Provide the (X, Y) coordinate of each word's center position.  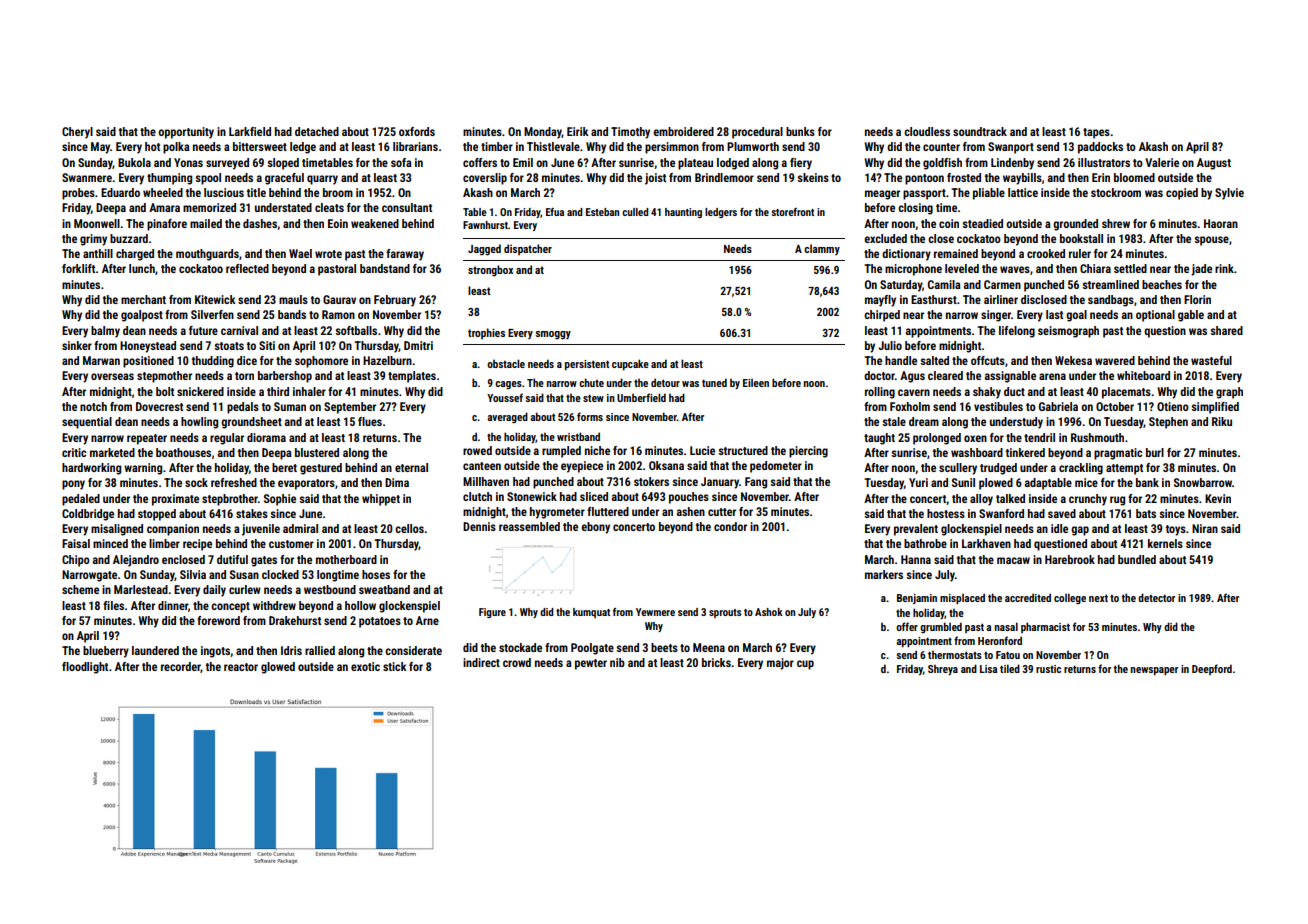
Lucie (702, 450)
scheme (80, 589)
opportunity (186, 133)
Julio (890, 345)
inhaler (309, 391)
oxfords (417, 131)
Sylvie (1229, 194)
